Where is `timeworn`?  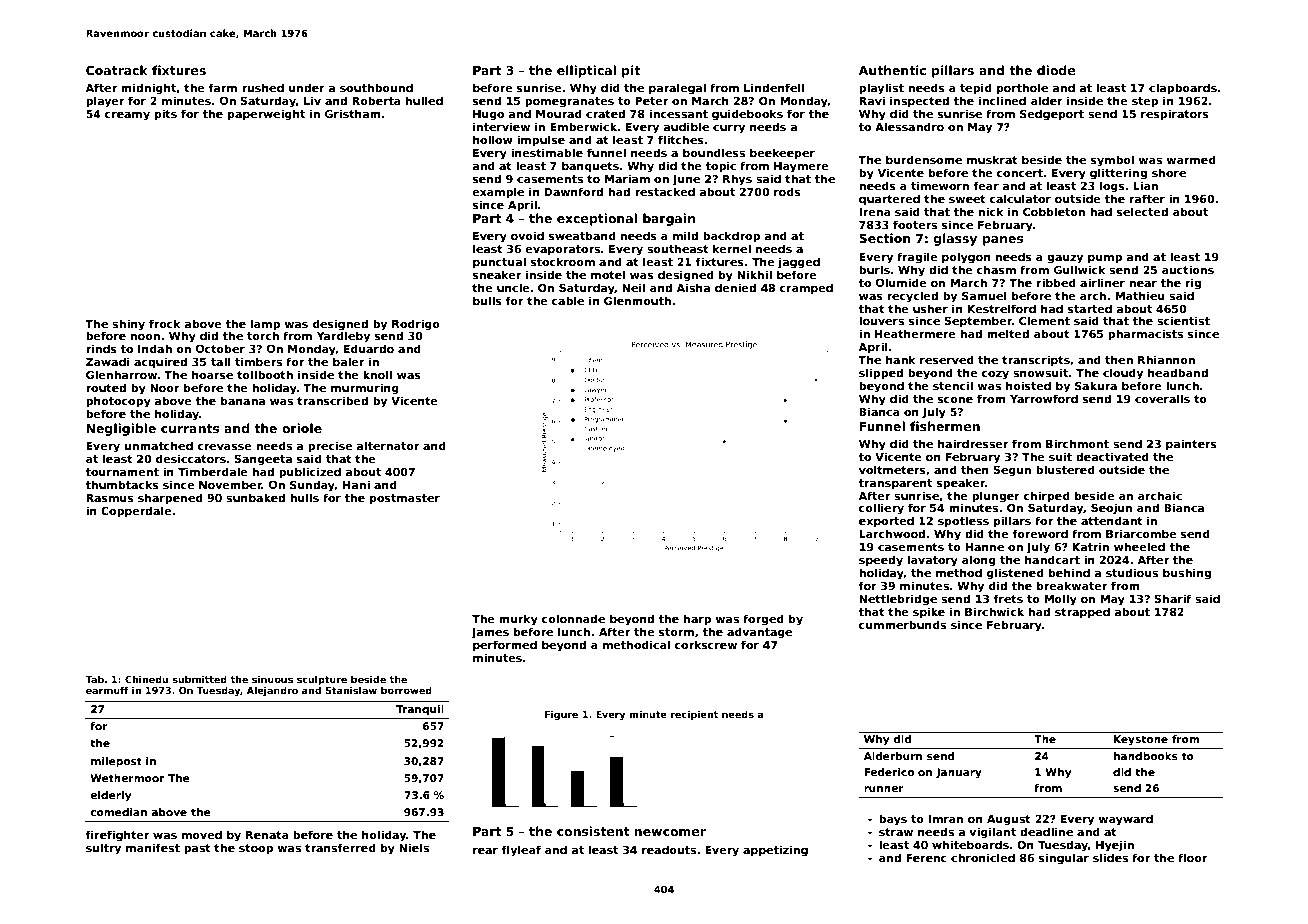
timeworn is located at coordinates (940, 185).
